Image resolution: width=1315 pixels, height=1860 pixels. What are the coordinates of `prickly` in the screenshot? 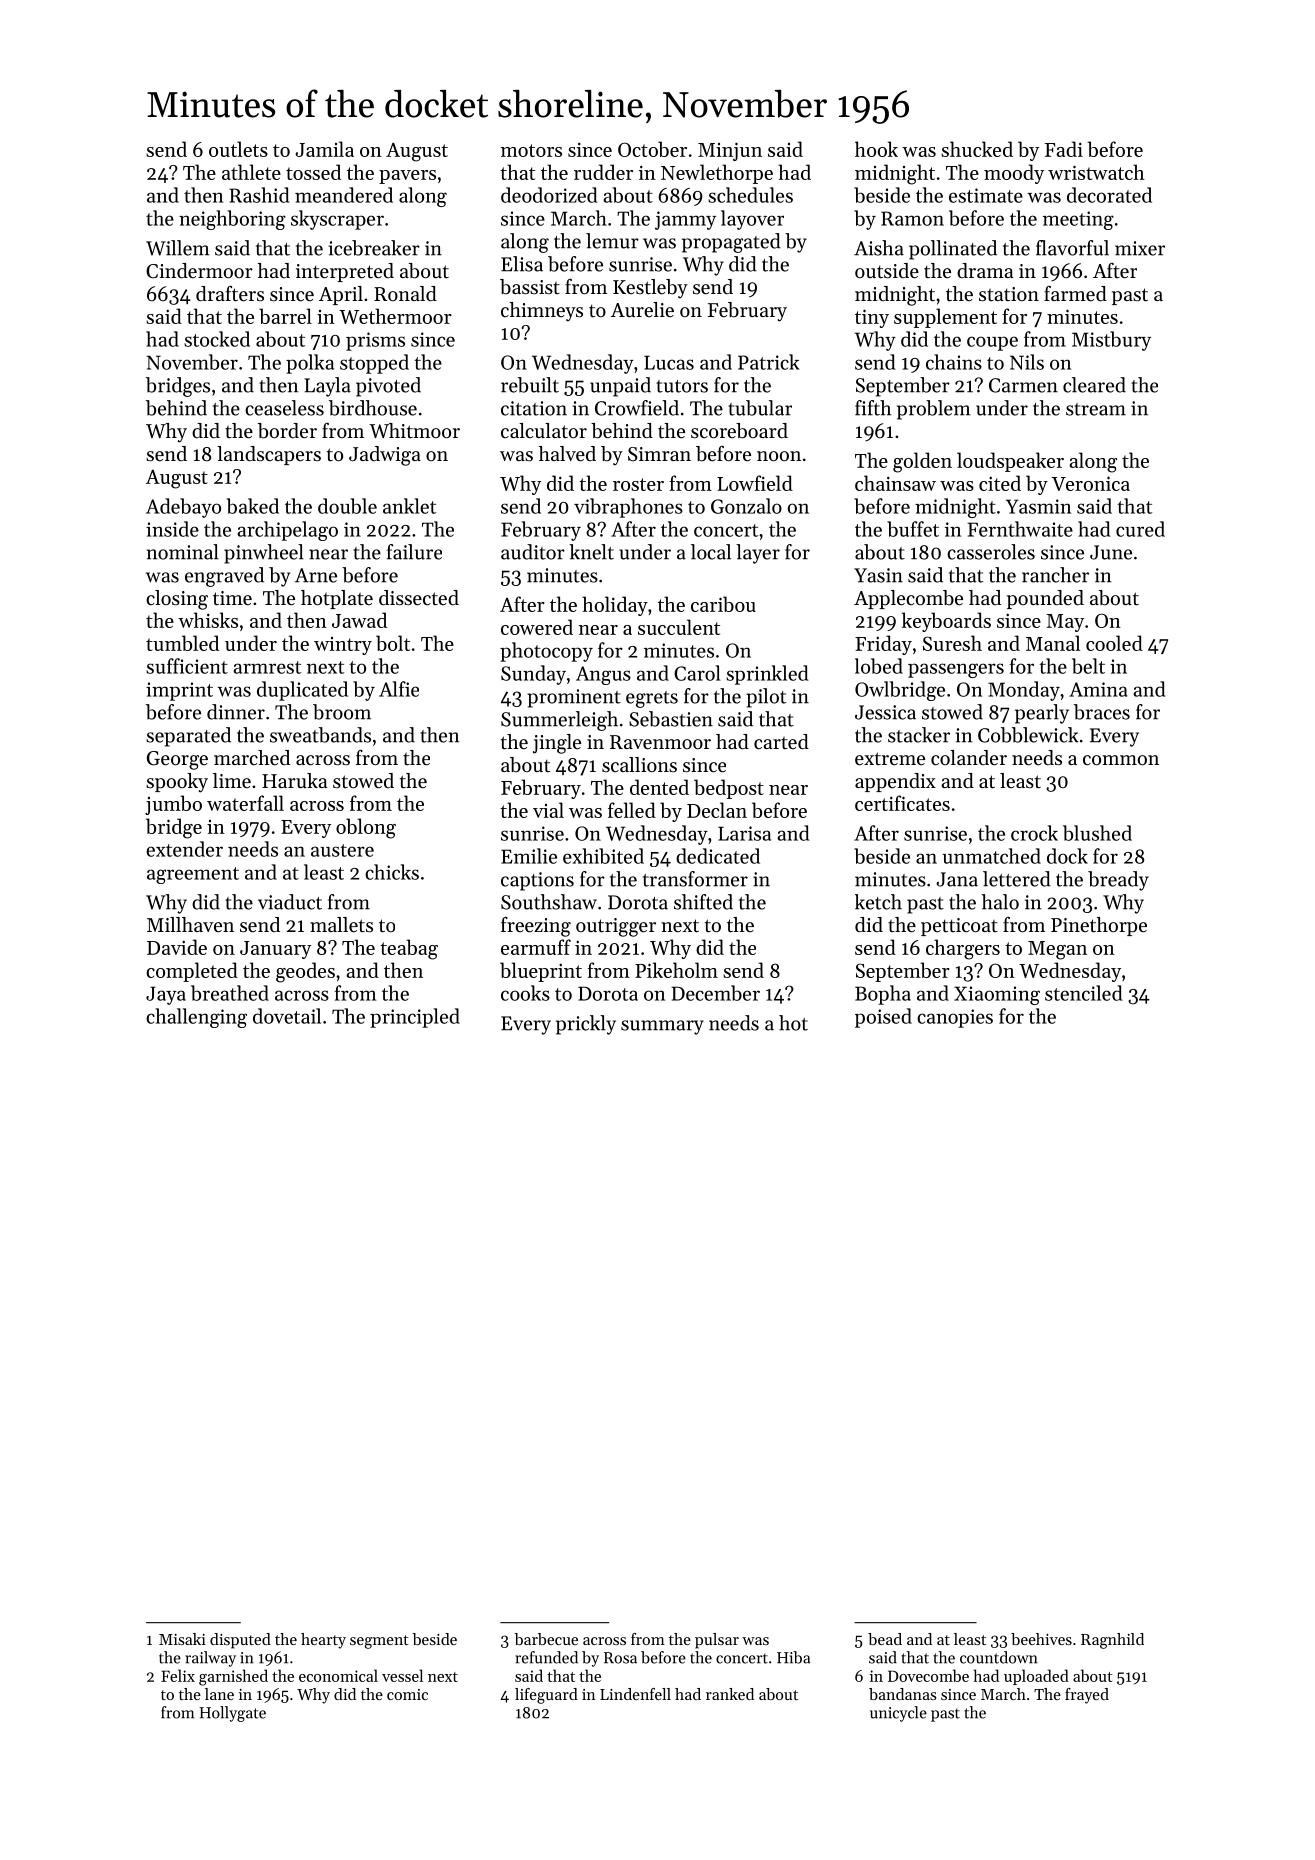 It's located at (586, 1025).
